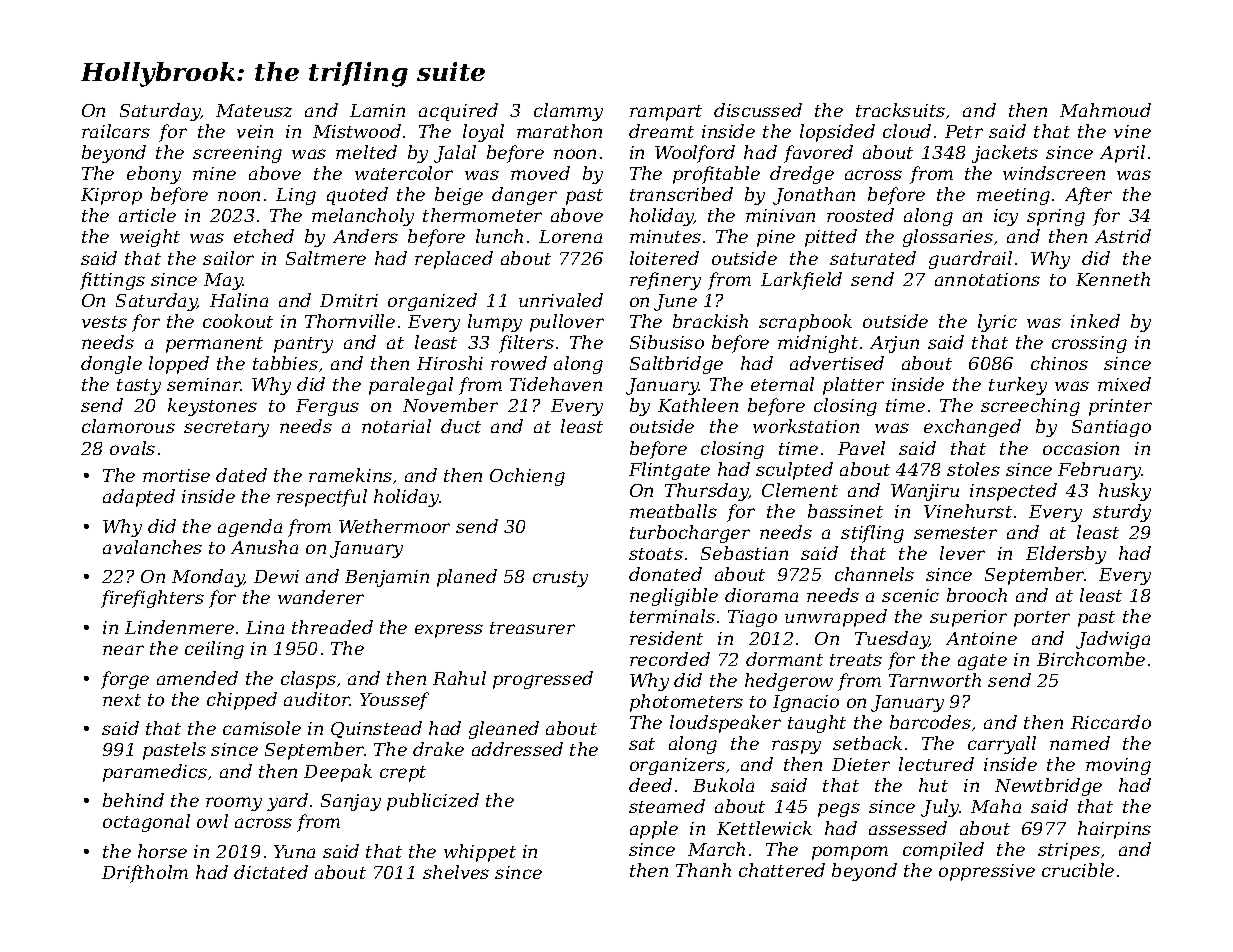 This screenshot has height=952, width=1233. I want to click on whippet, so click(480, 853).
